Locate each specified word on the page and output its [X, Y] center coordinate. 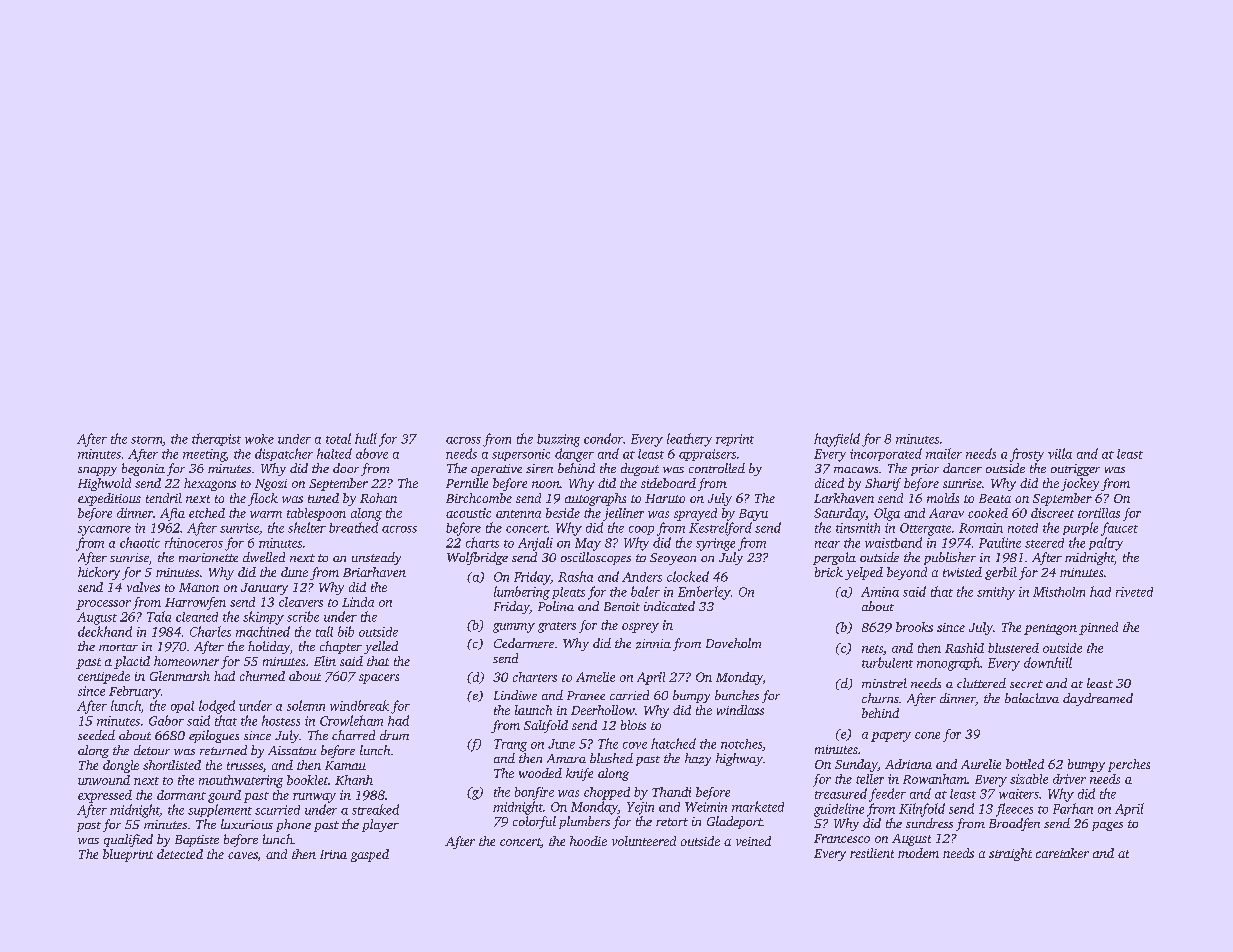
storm [147, 441]
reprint [735, 440]
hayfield [837, 440]
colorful [534, 822]
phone [293, 825]
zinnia [653, 644]
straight [1010, 854]
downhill [1048, 662]
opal [182, 707]
